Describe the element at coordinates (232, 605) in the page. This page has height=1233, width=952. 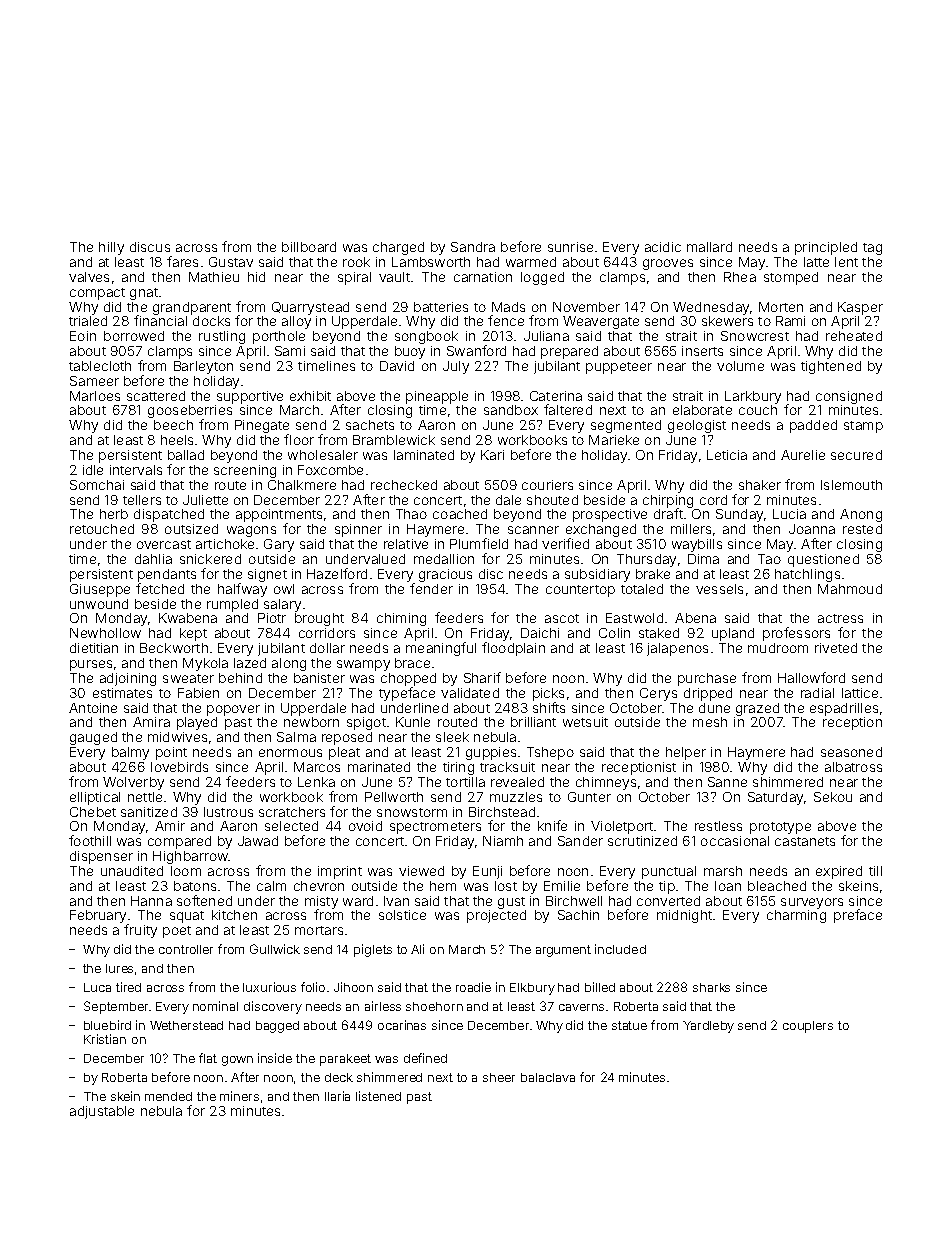
I see `rumpled` at that location.
